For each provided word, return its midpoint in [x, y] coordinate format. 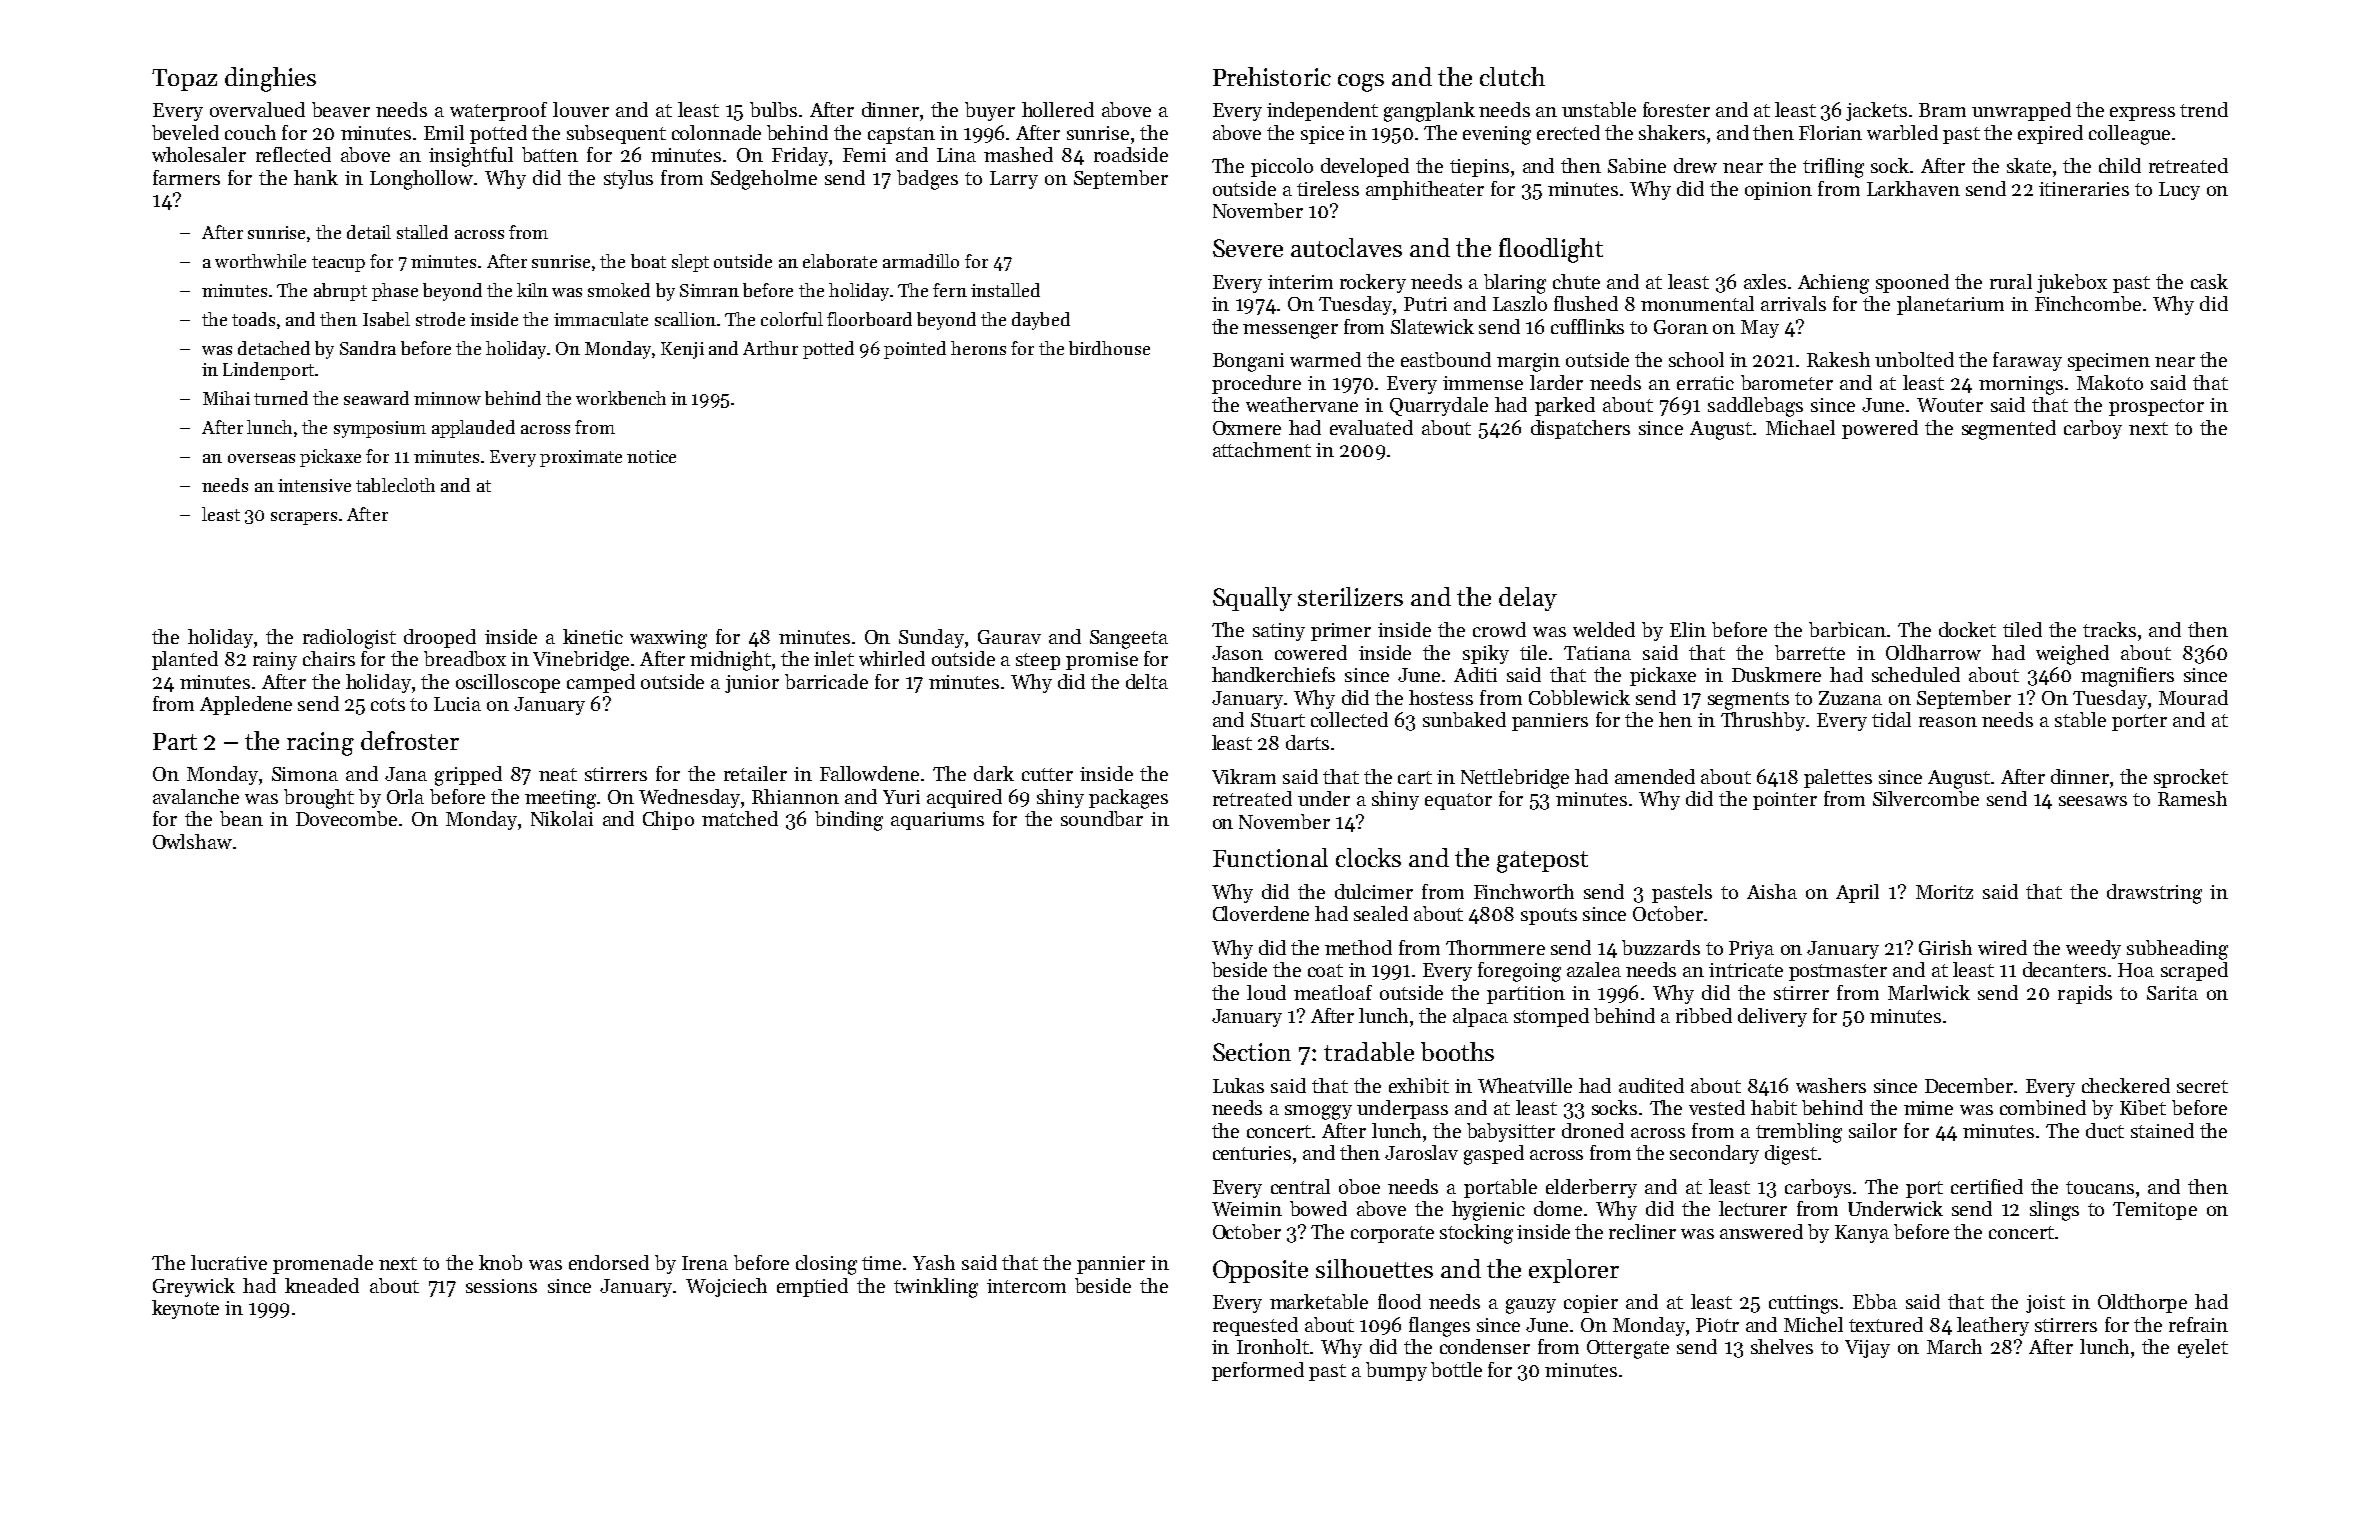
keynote [185, 1309]
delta [1147, 681]
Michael [1800, 427]
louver [581, 109]
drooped [440, 638]
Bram [1942, 110]
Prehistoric [1272, 76]
